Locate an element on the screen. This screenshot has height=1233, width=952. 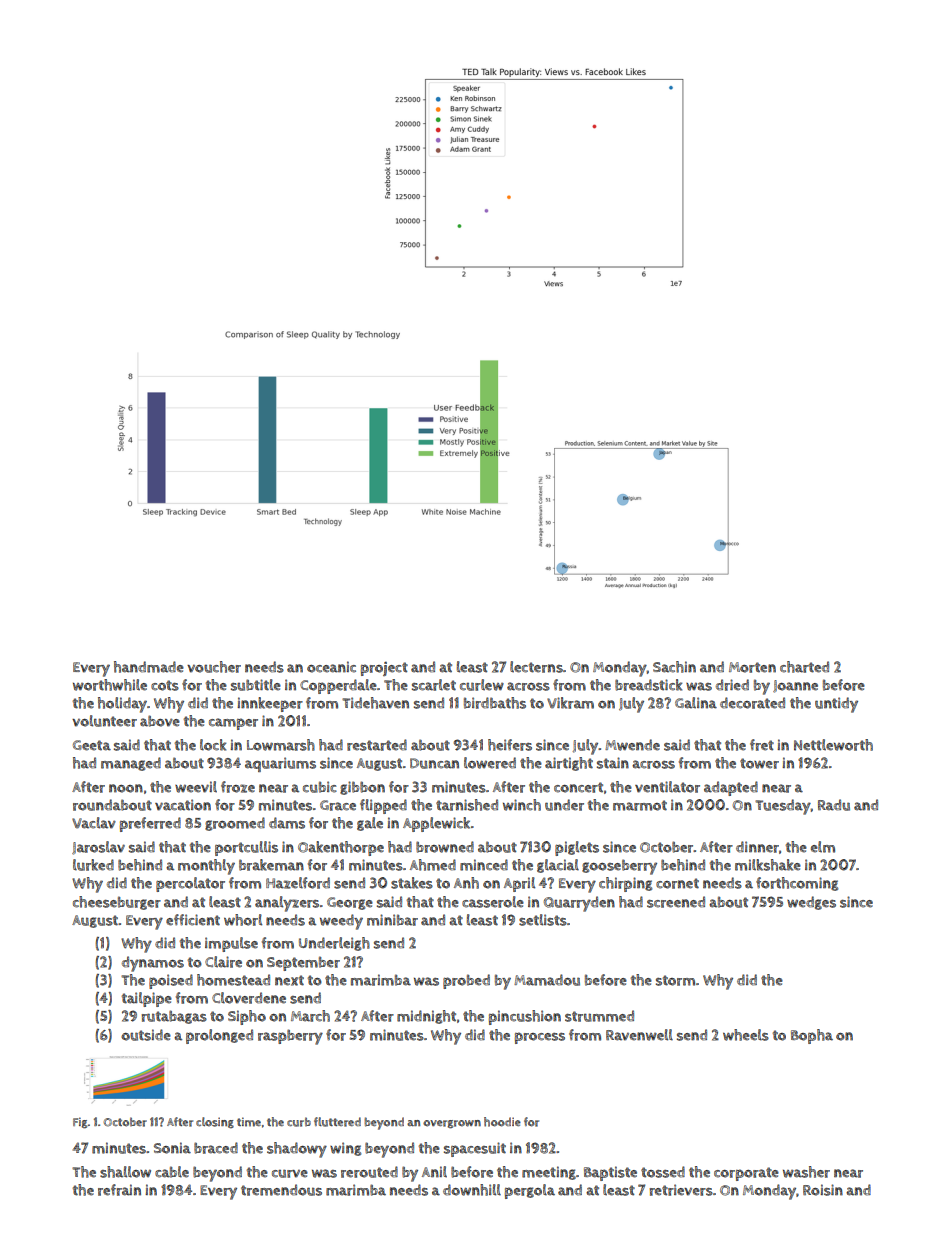
spacesuit is located at coordinates (475, 1149).
